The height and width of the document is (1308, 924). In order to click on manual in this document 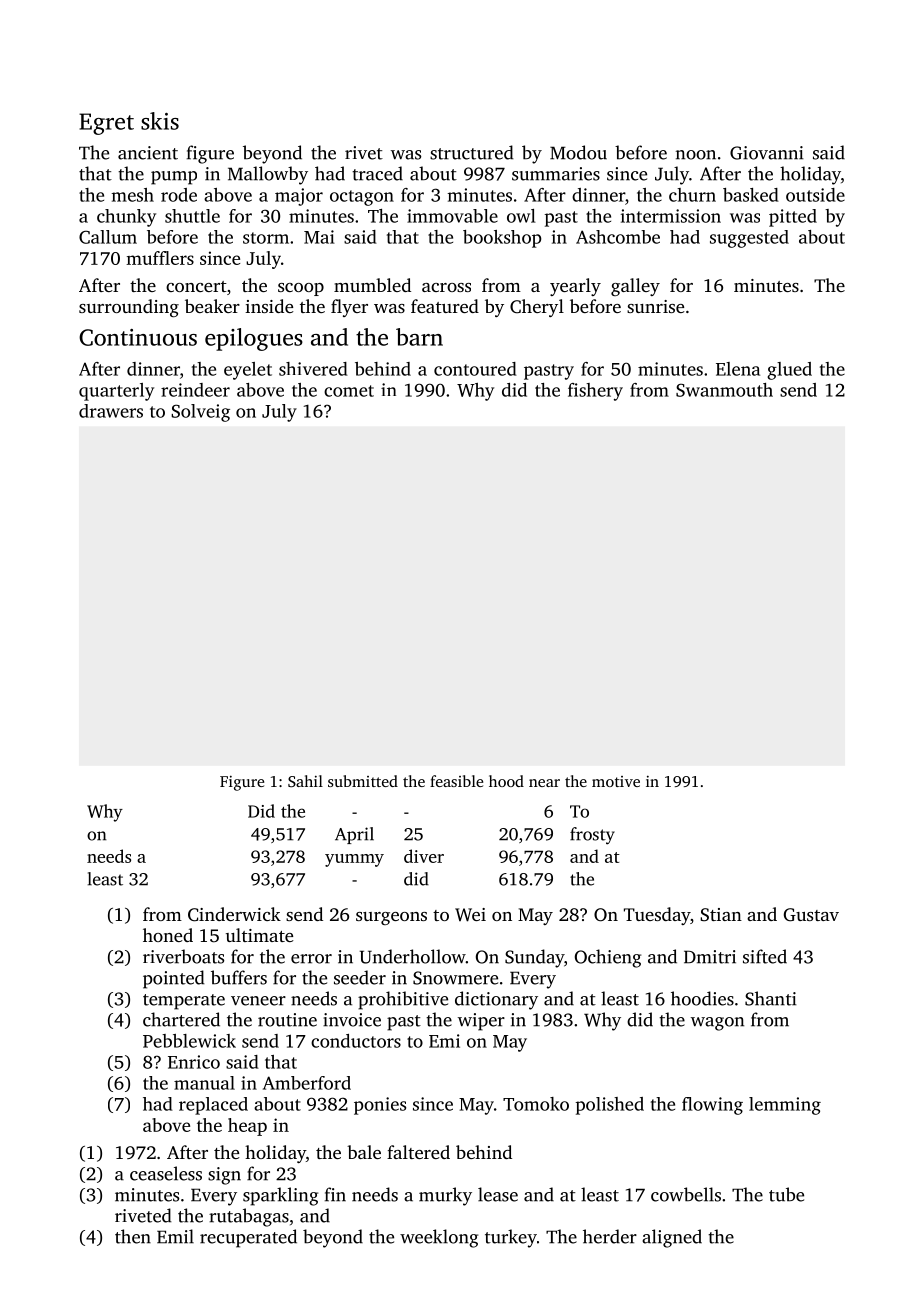, I will do `click(204, 1083)`.
